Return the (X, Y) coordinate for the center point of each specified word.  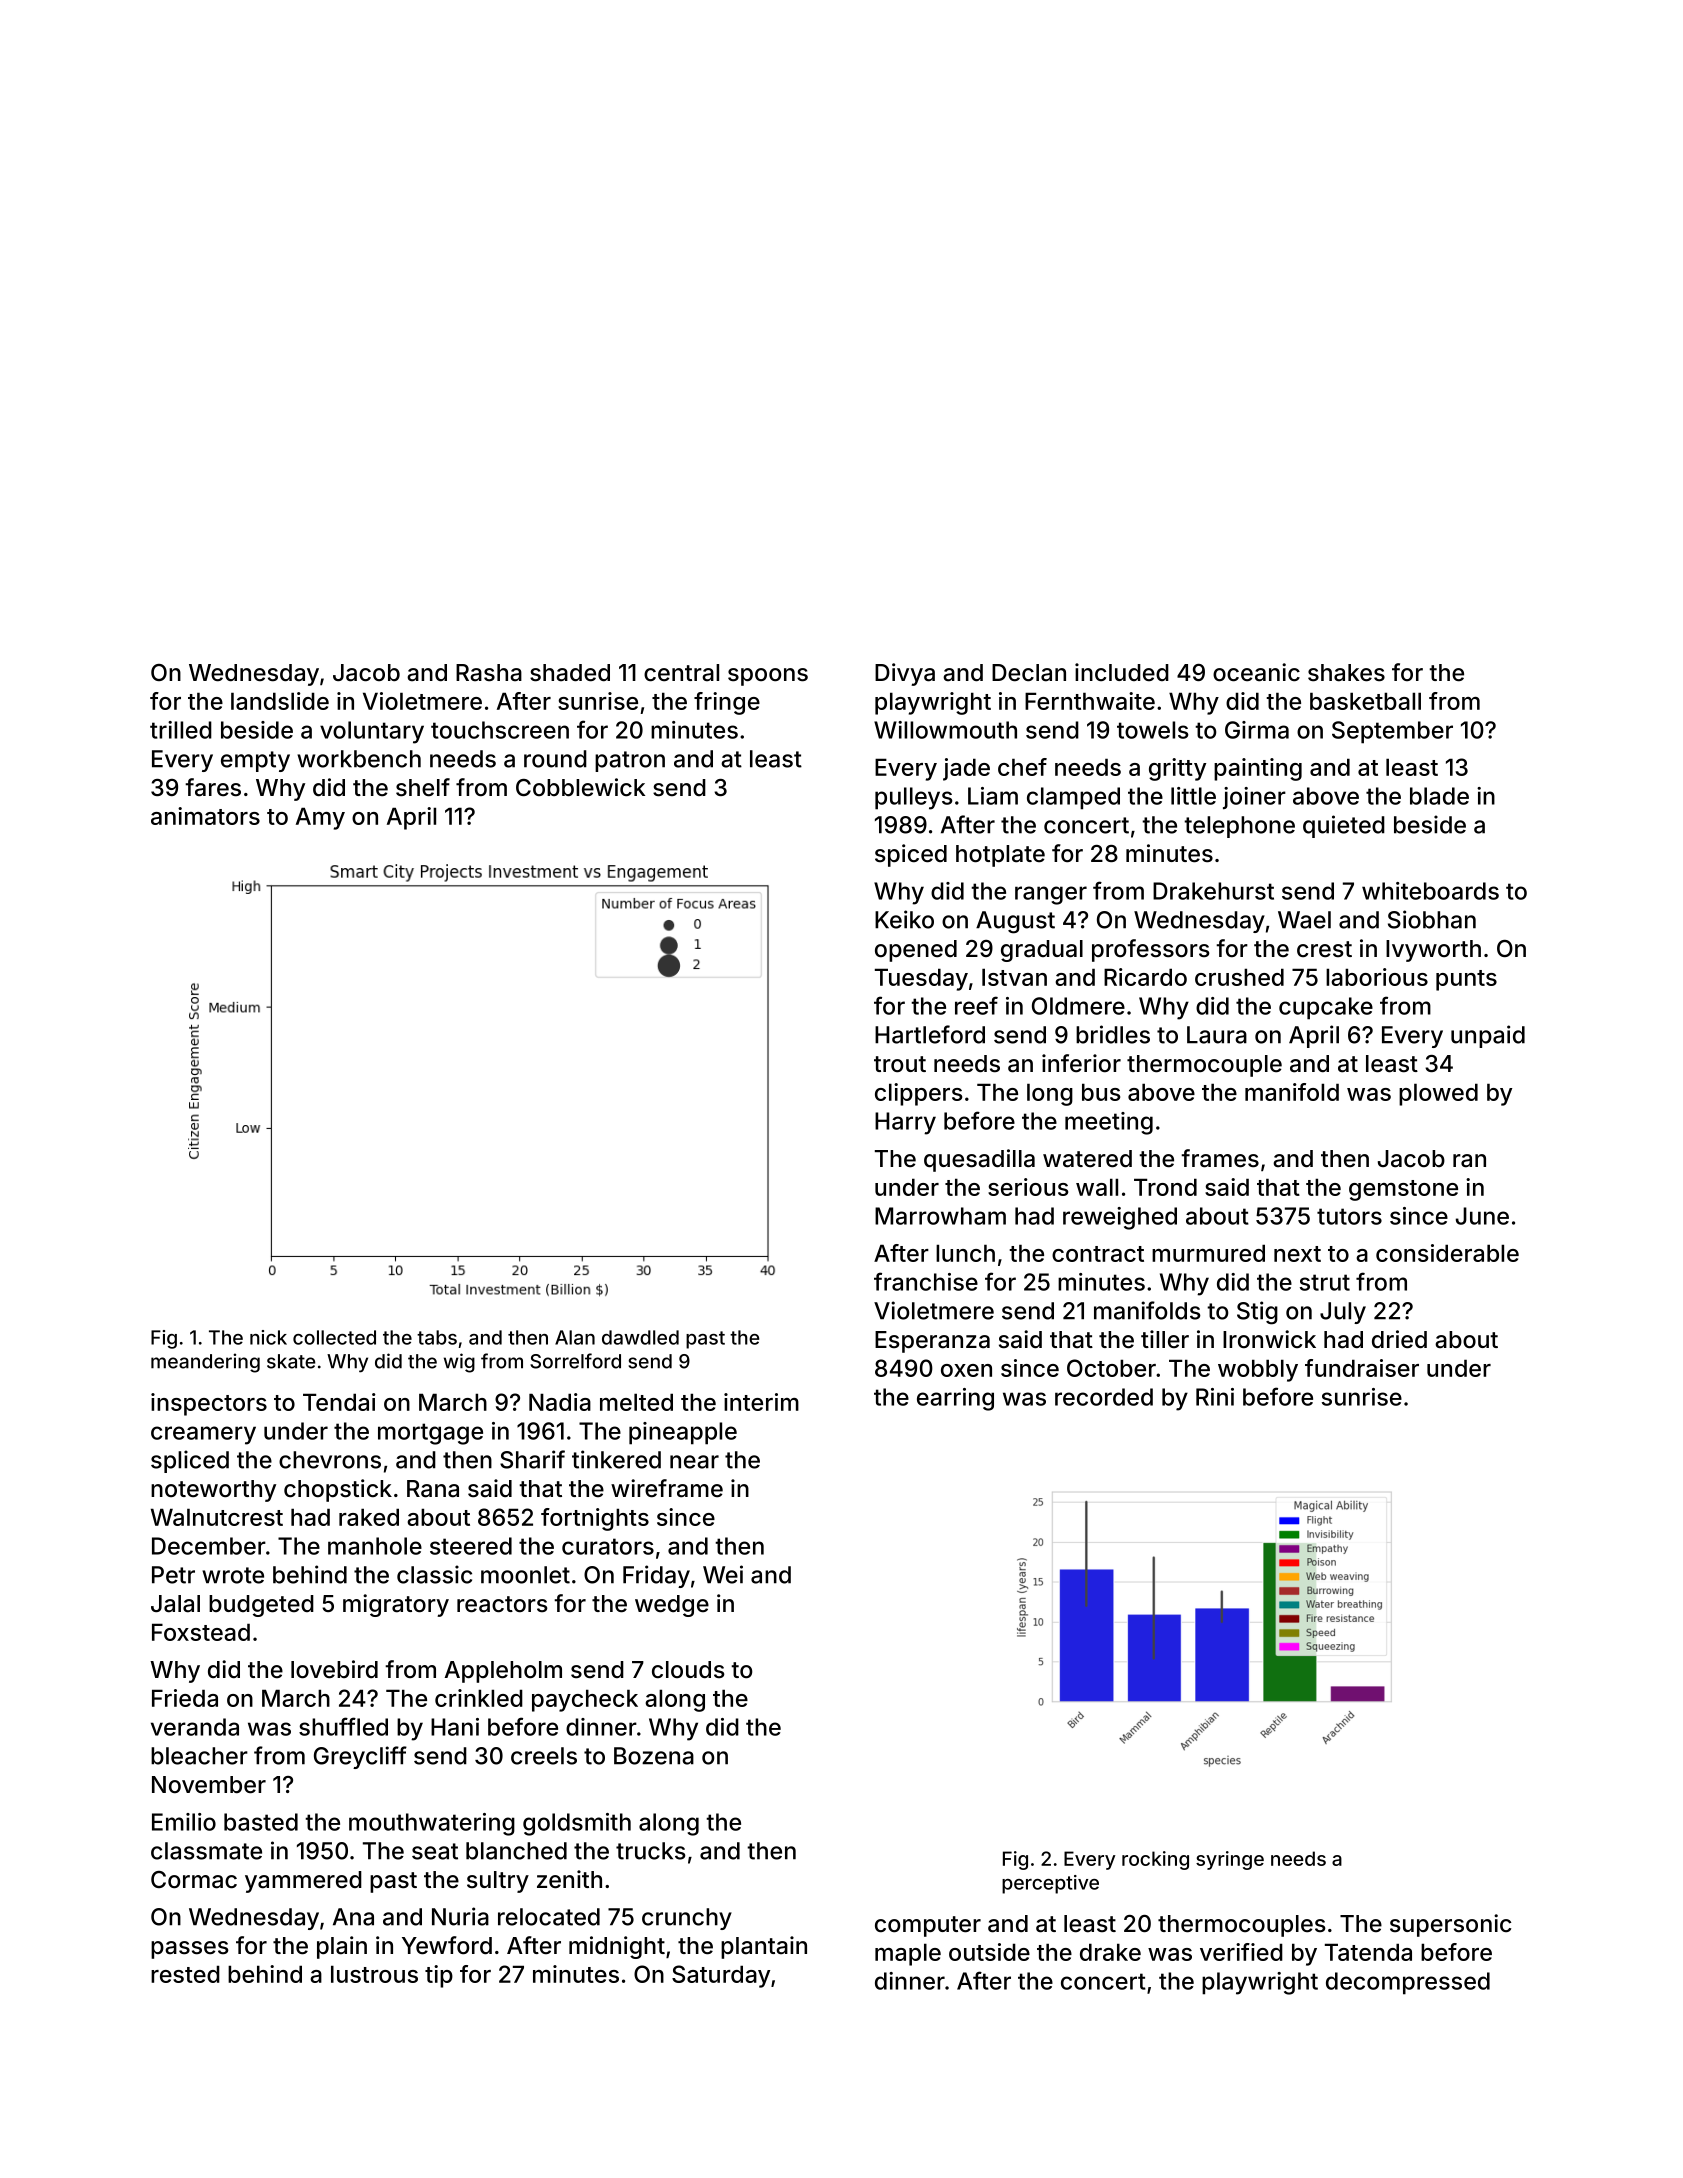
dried (1399, 1339)
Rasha (489, 673)
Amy (320, 818)
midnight (617, 1947)
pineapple (683, 1433)
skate (291, 1361)
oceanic (1256, 672)
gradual (1042, 951)
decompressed (1408, 1983)
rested (185, 1974)
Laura (1217, 1035)
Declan (1029, 673)
